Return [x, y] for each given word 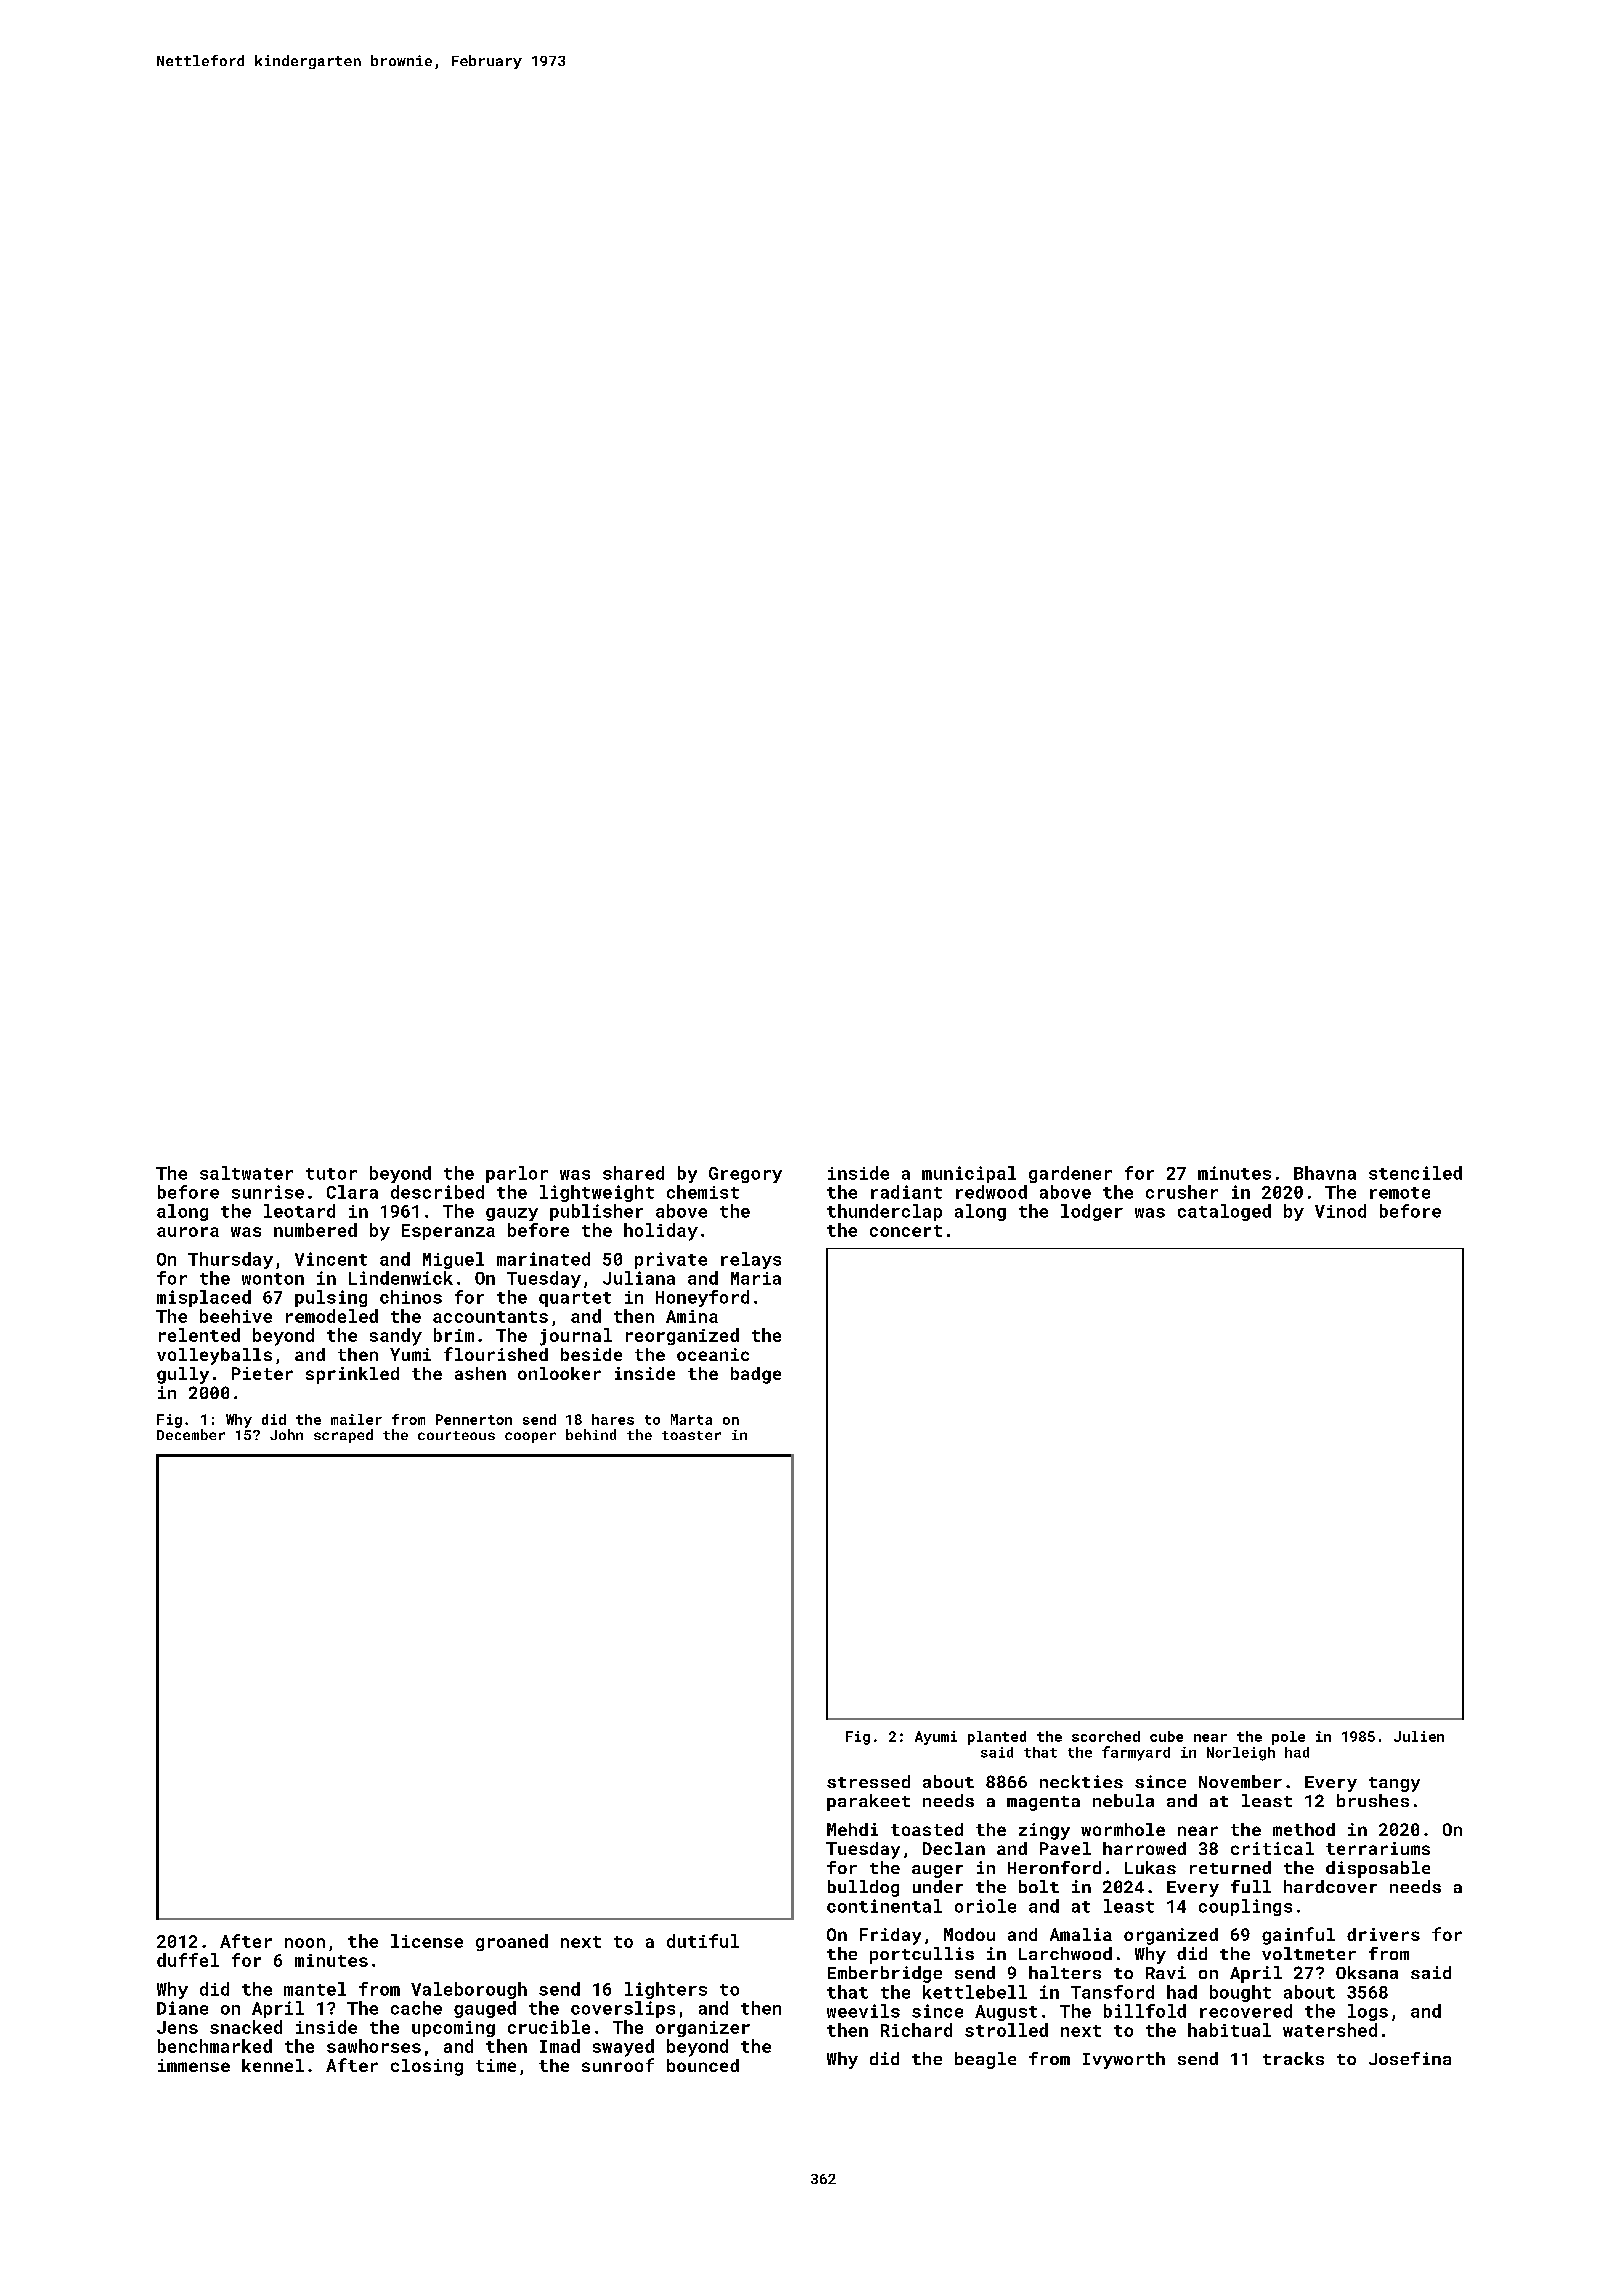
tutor [331, 1174]
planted [997, 1738]
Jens [177, 2027]
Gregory [745, 1175]
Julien [1419, 1736]
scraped [343, 1436]
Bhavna [1325, 1173]
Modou [969, 1934]
